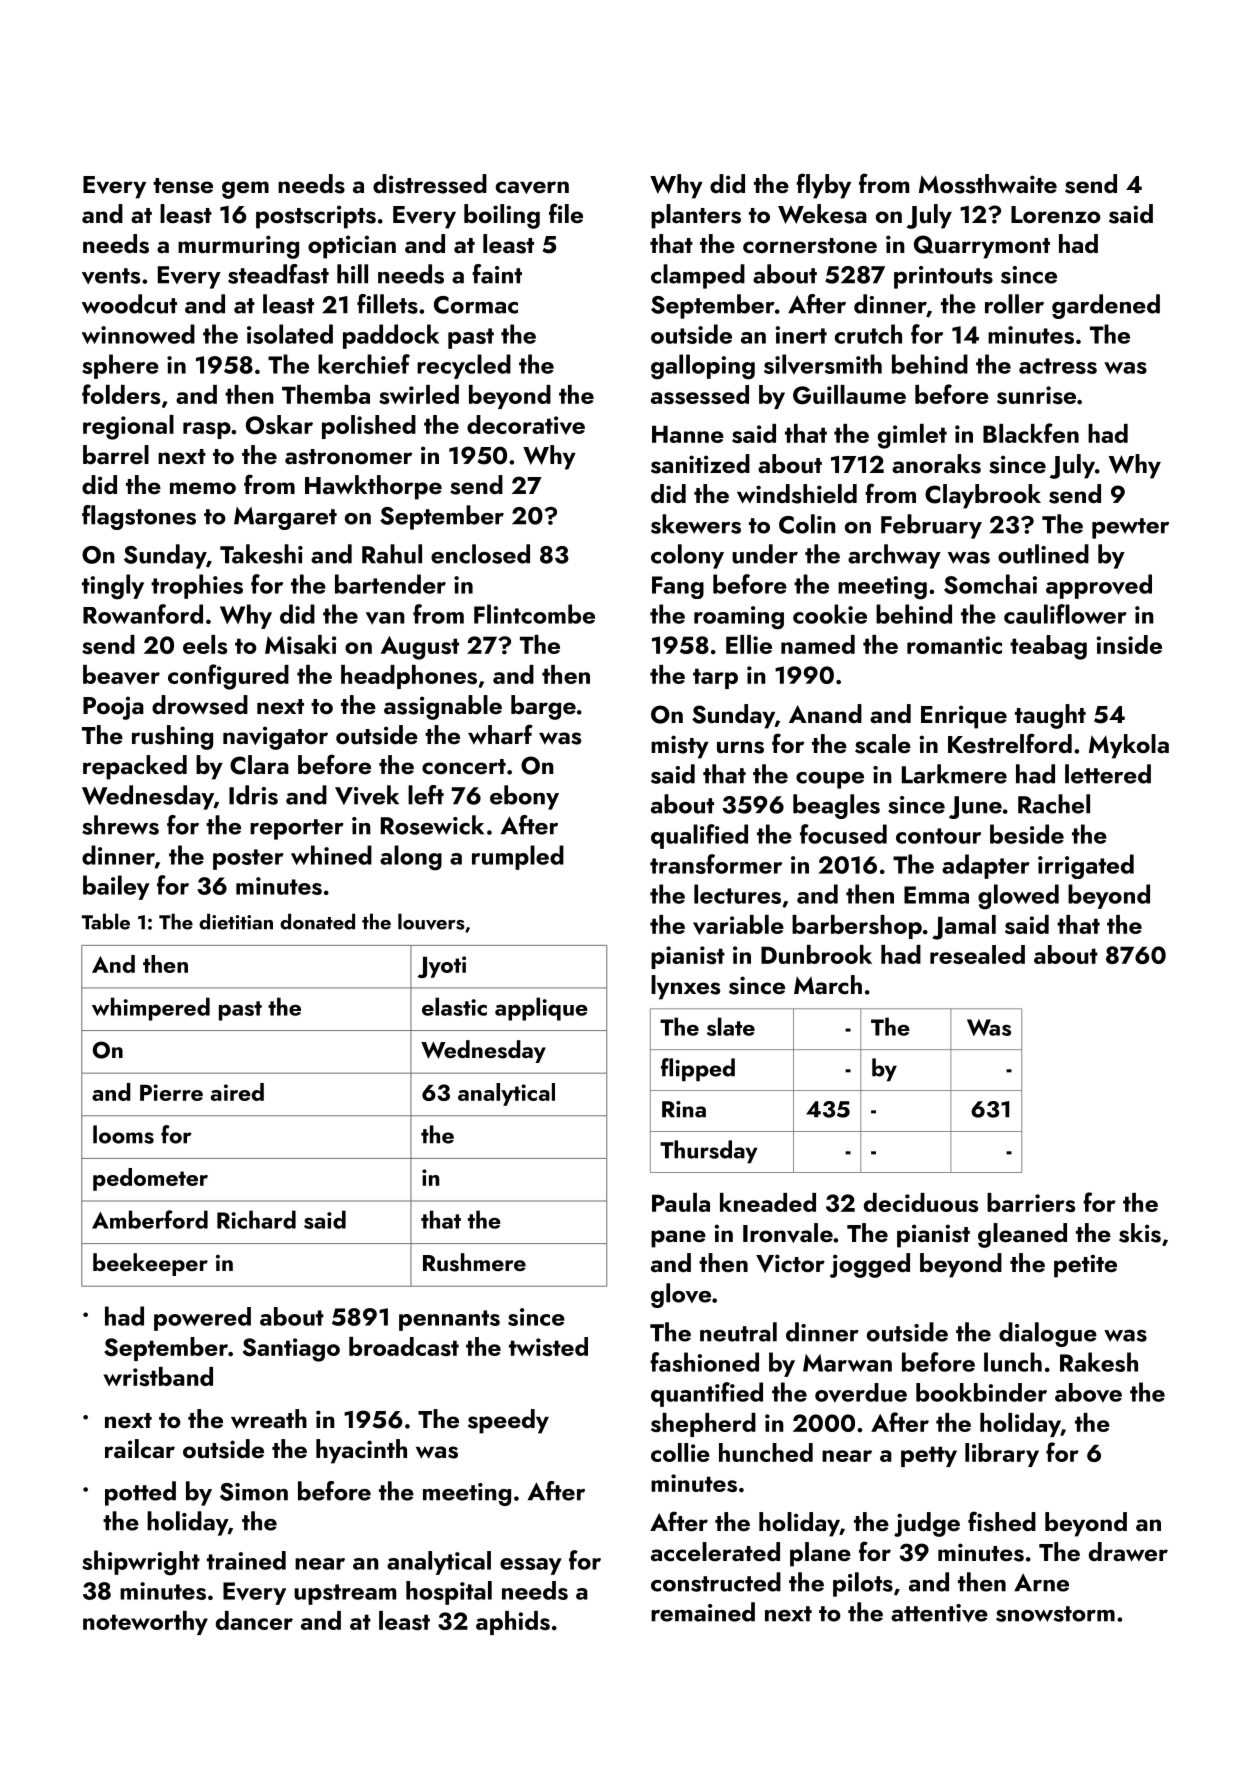 This document has width=1257, height=1778. What do you see at coordinates (1088, 1393) in the document?
I see `above` at bounding box center [1088, 1393].
